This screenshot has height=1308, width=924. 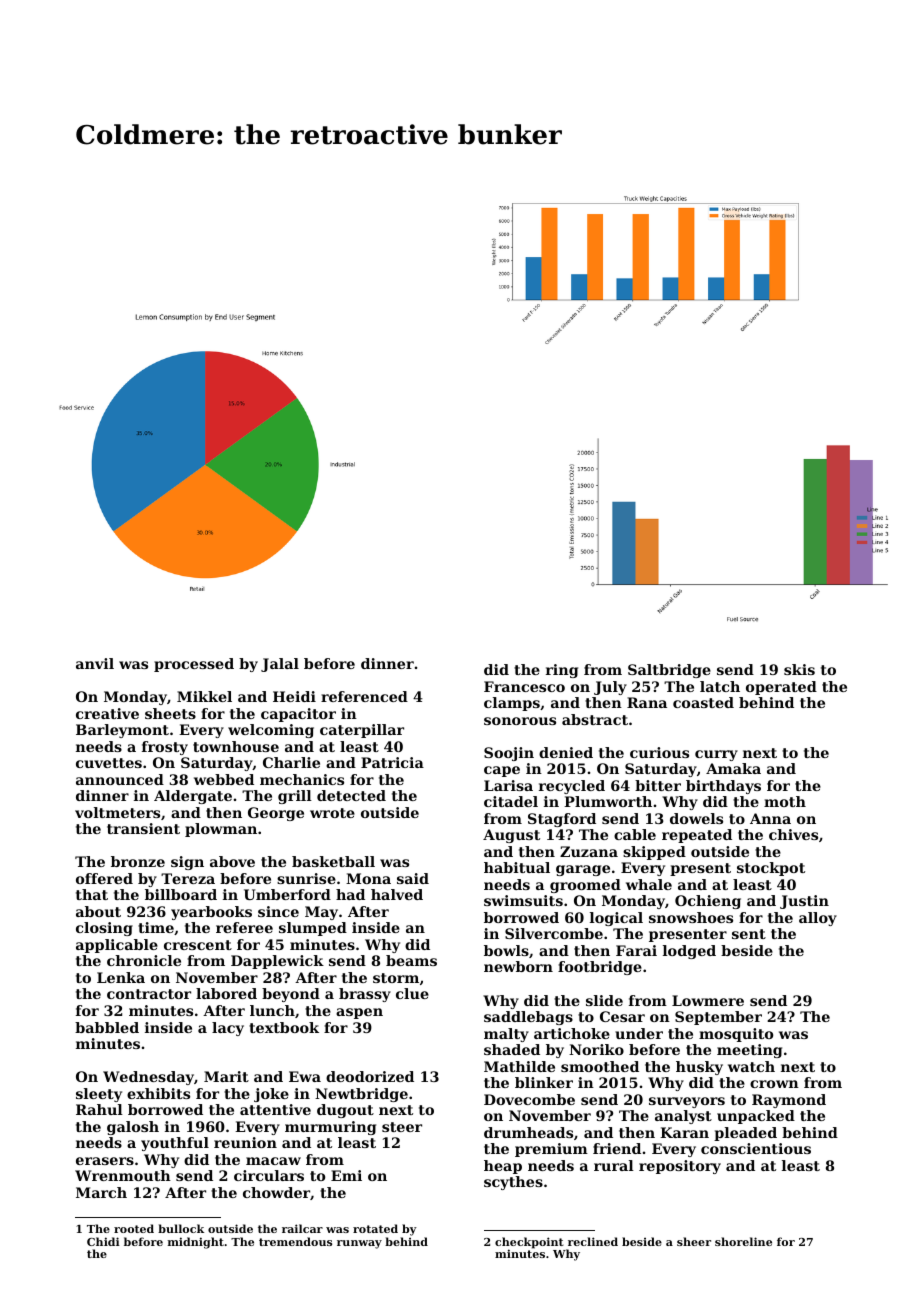 What do you see at coordinates (720, 686) in the screenshot?
I see `latch` at bounding box center [720, 686].
